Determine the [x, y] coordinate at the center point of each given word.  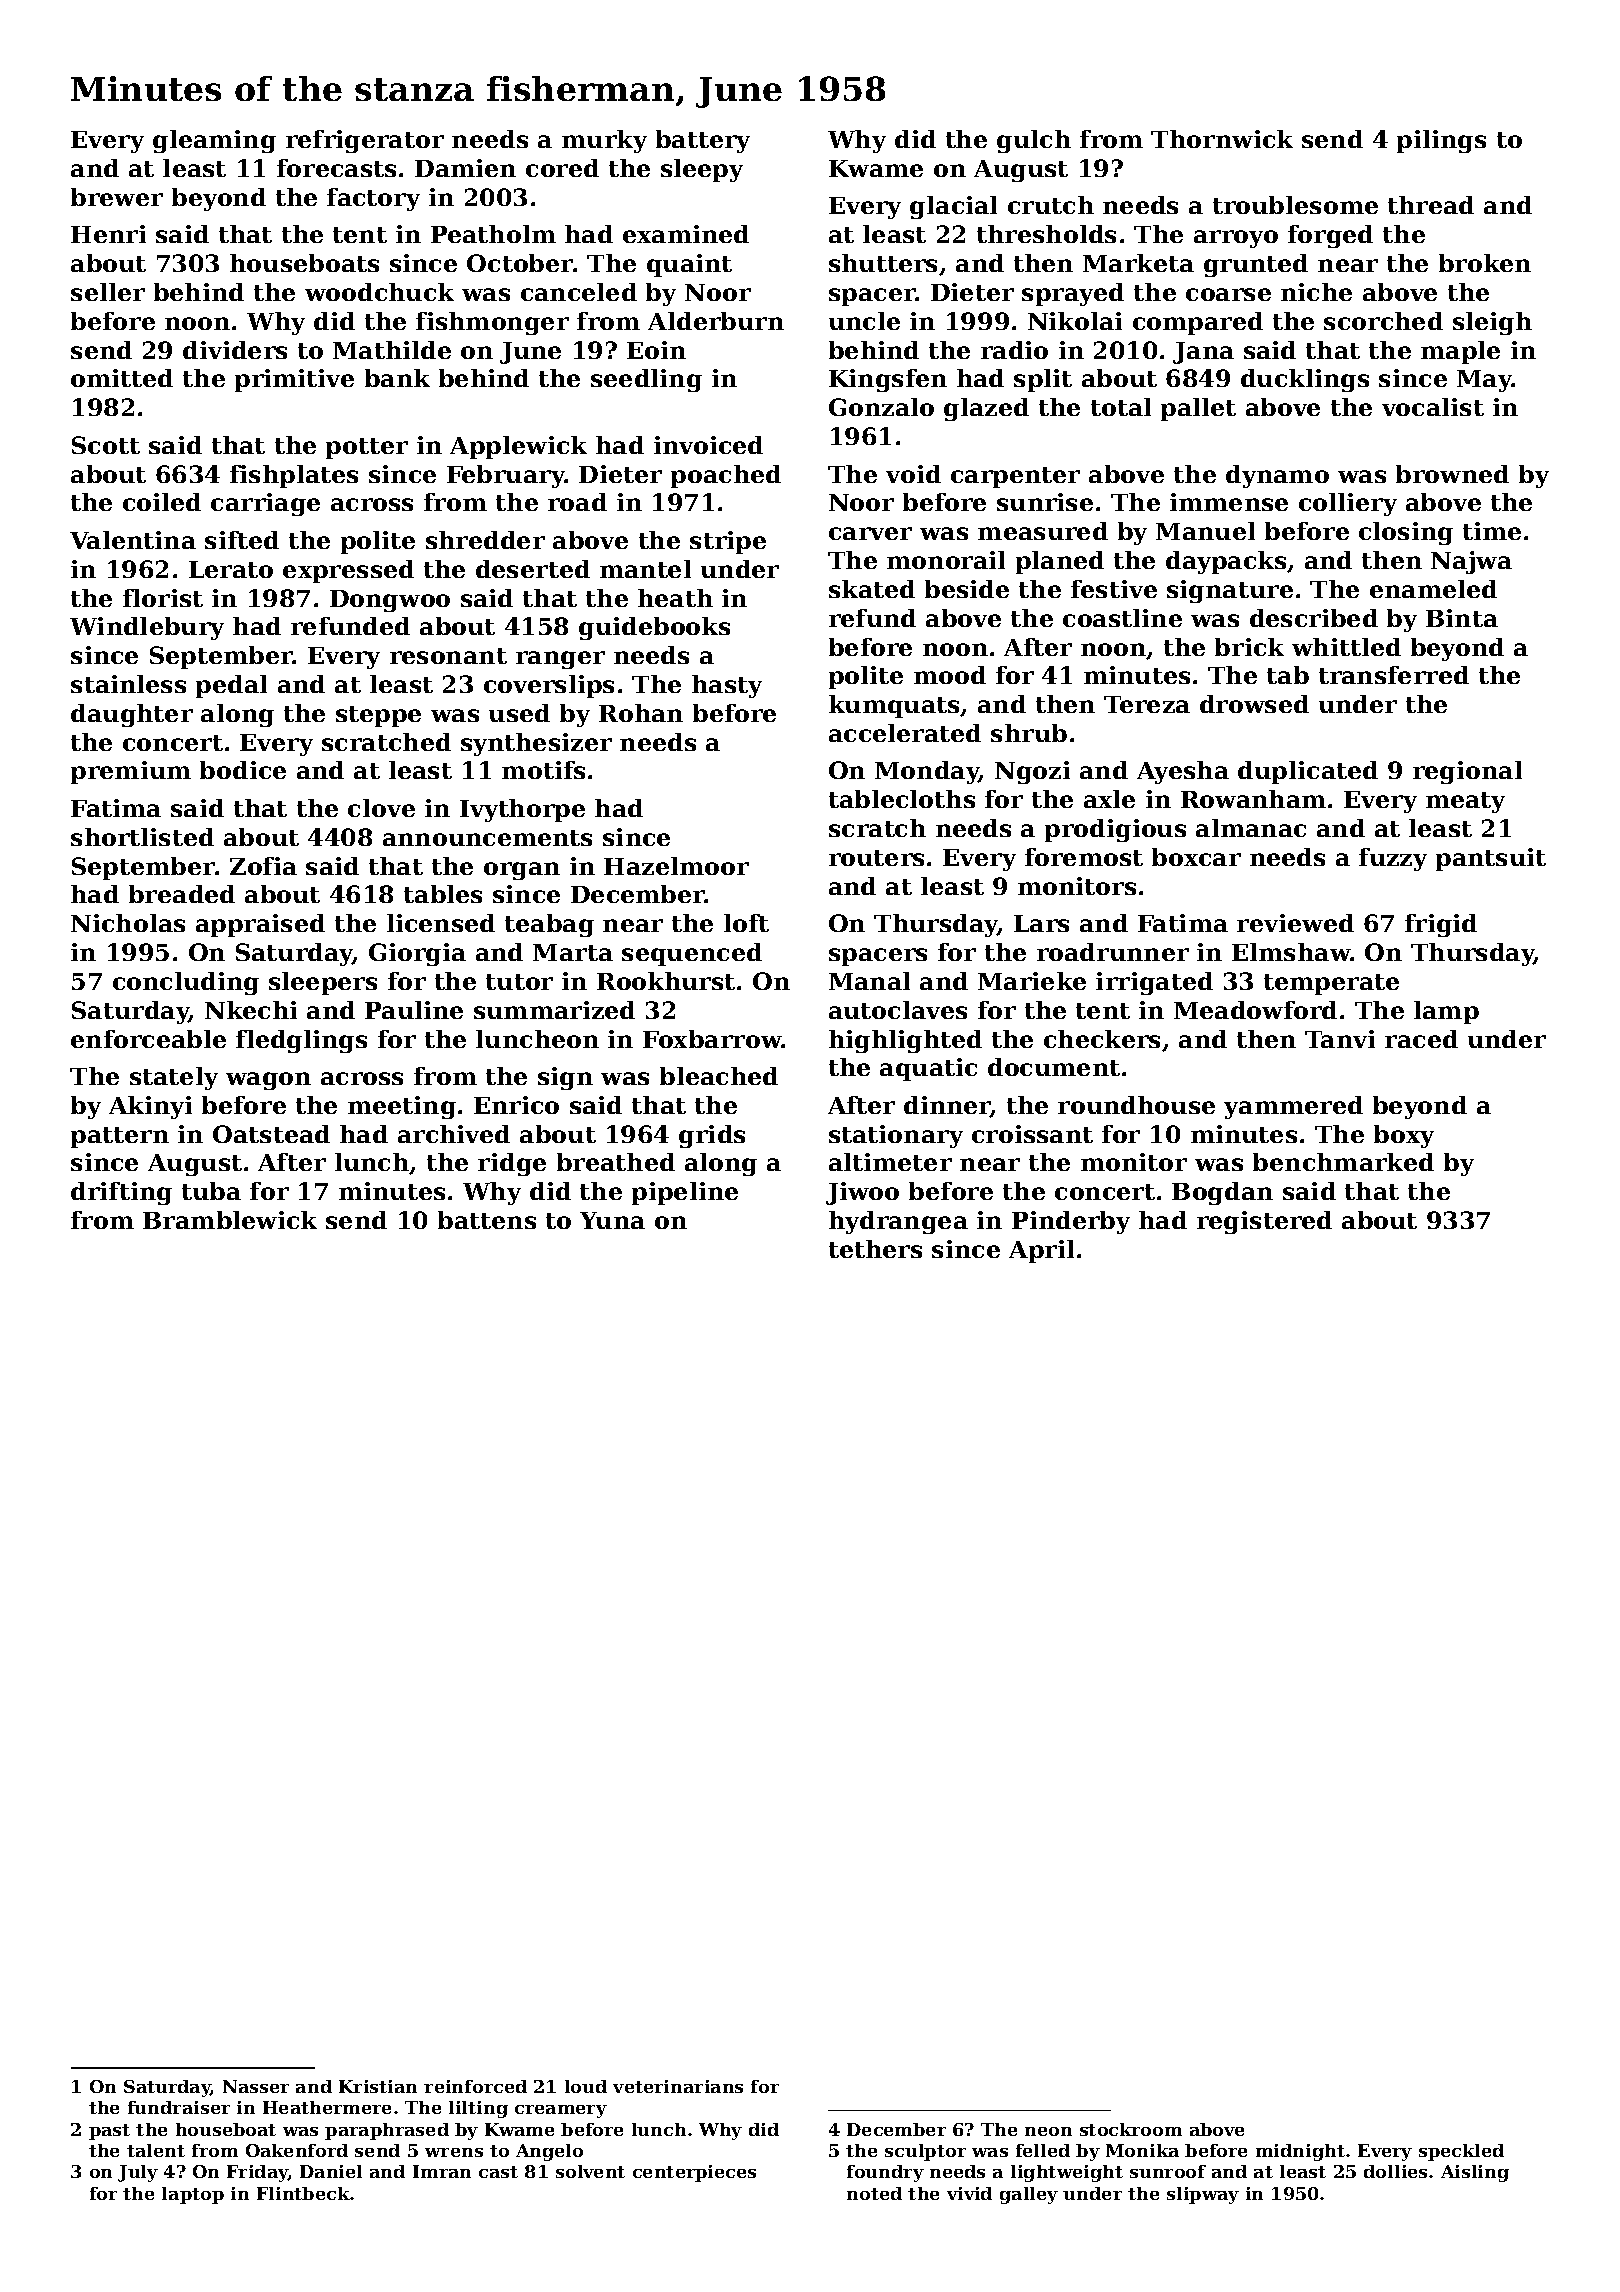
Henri [108, 234]
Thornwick [1222, 139]
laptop [193, 2195]
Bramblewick [230, 1220]
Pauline [414, 1010]
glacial [953, 207]
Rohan [641, 713]
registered [1264, 1222]
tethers [875, 1249]
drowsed [1254, 704]
